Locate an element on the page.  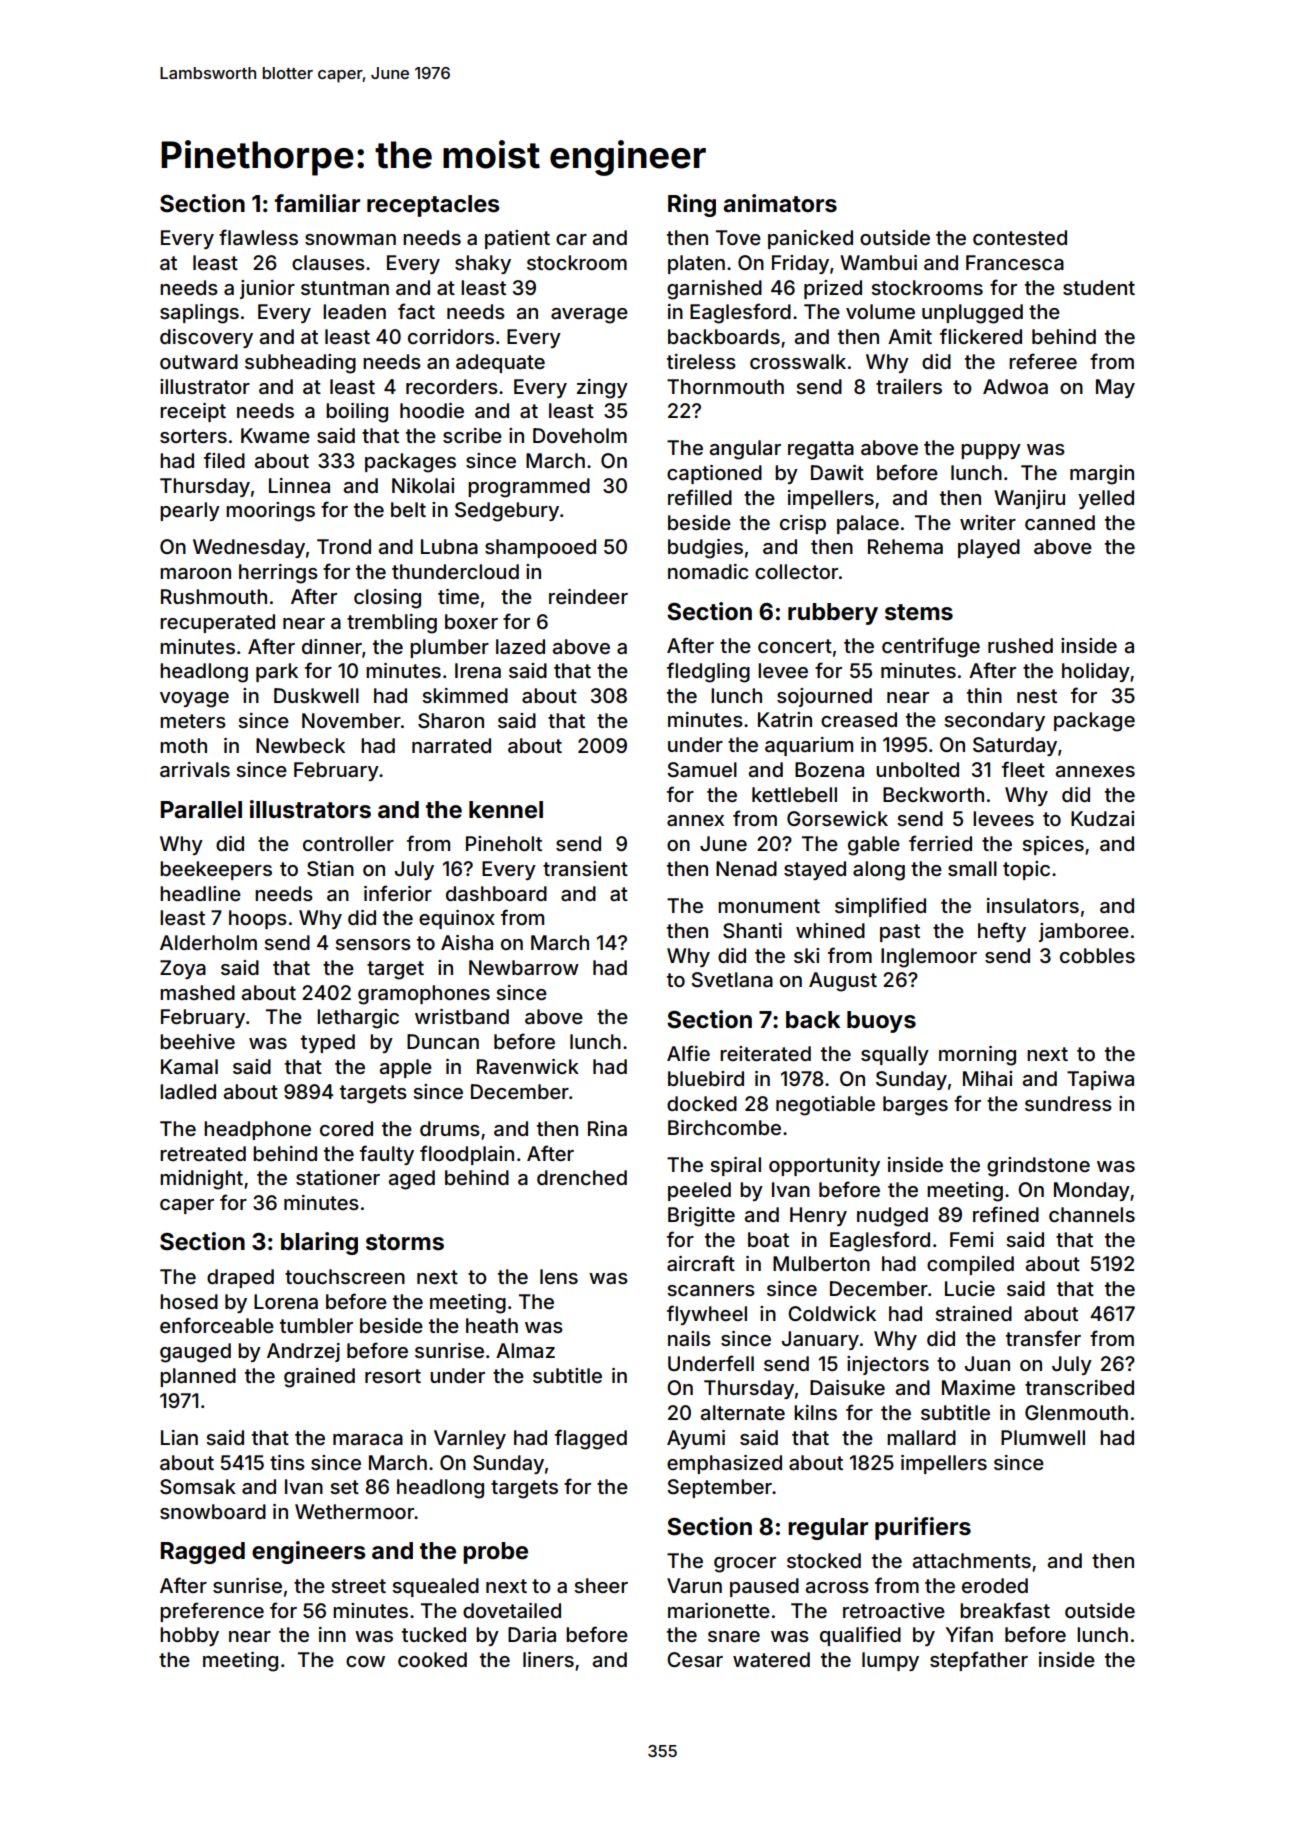
car is located at coordinates (571, 239).
